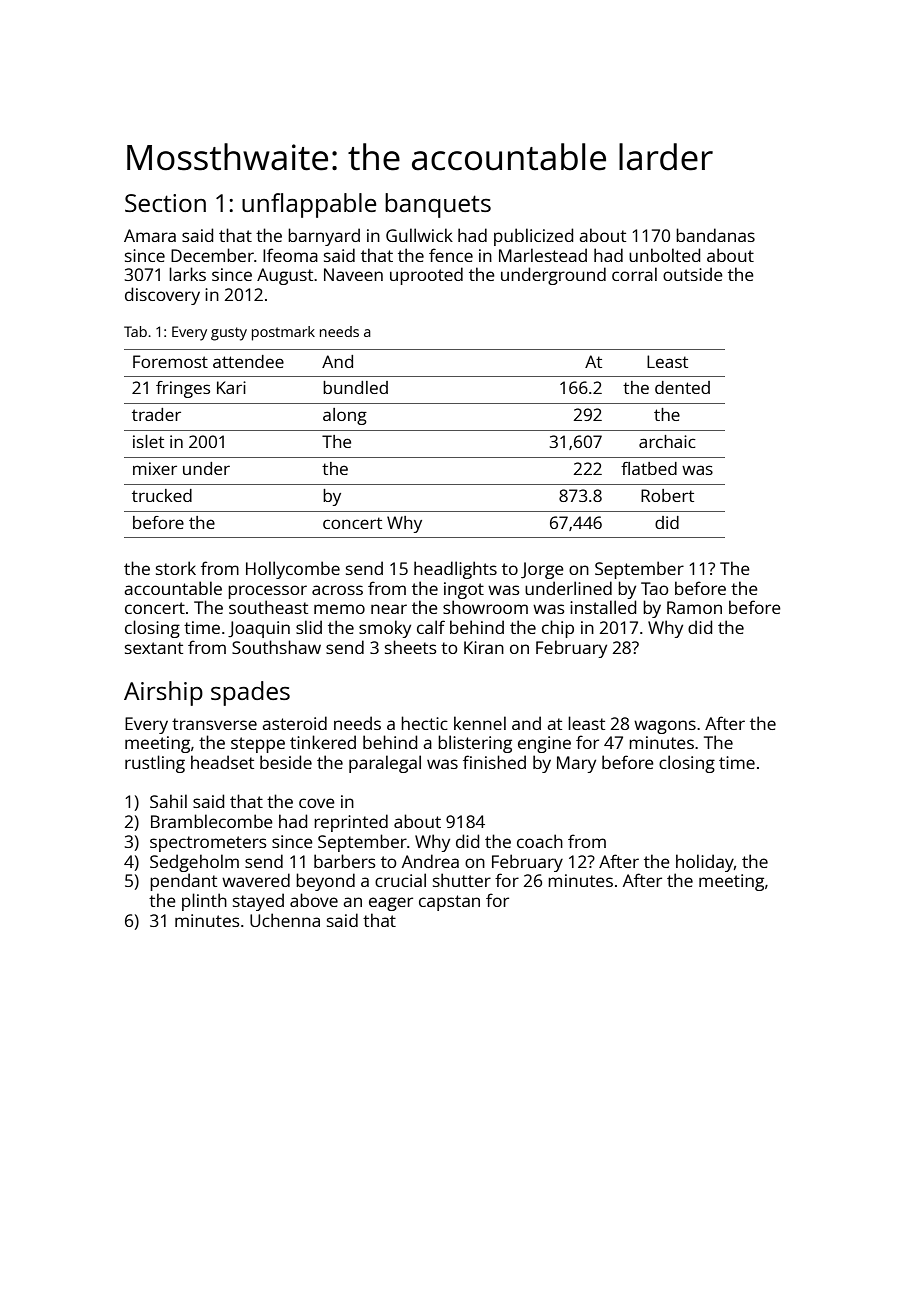 This document has width=908, height=1316. What do you see at coordinates (204, 902) in the document?
I see `plinth` at bounding box center [204, 902].
